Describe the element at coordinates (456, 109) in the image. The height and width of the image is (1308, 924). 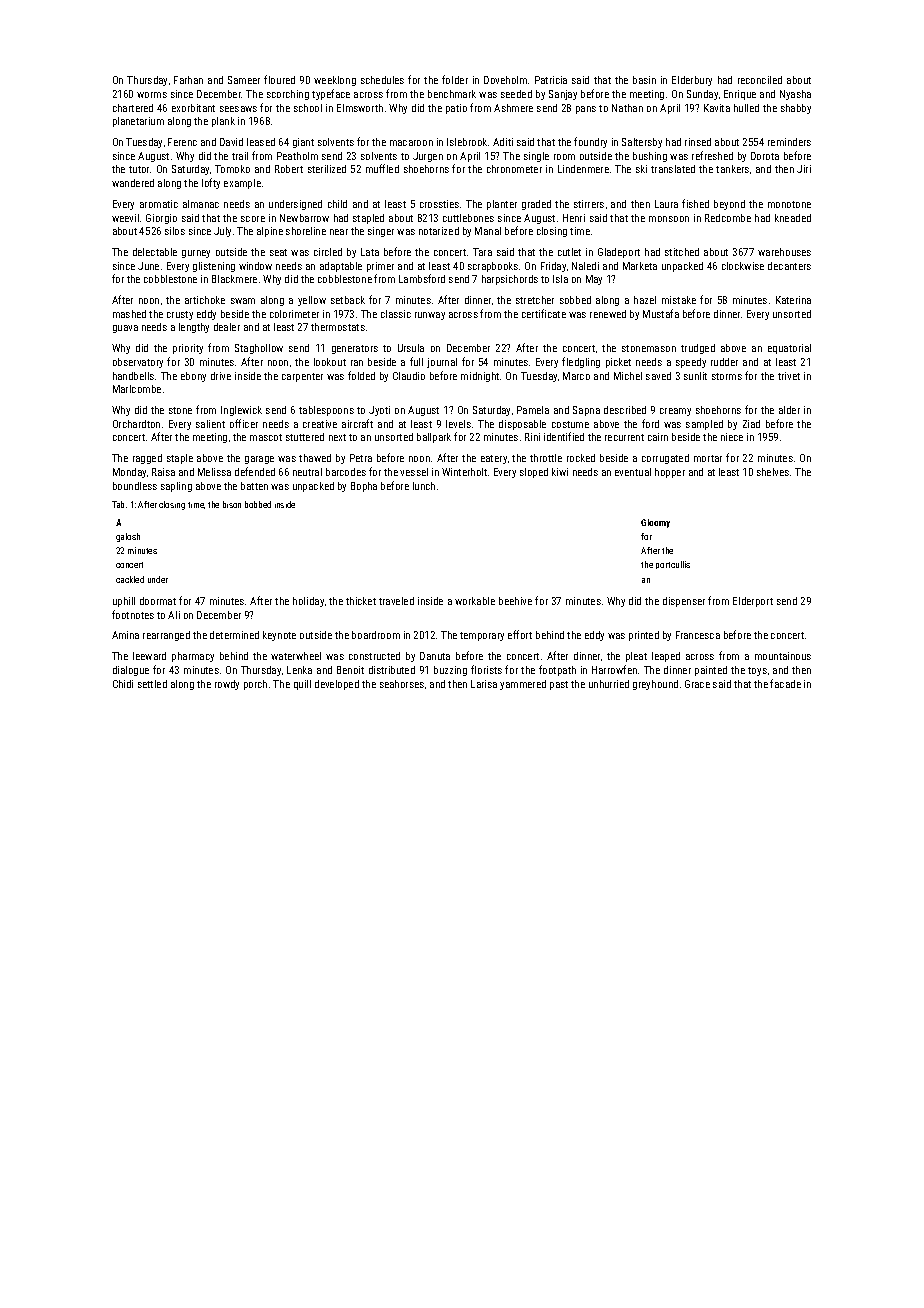
I see `patio` at that location.
